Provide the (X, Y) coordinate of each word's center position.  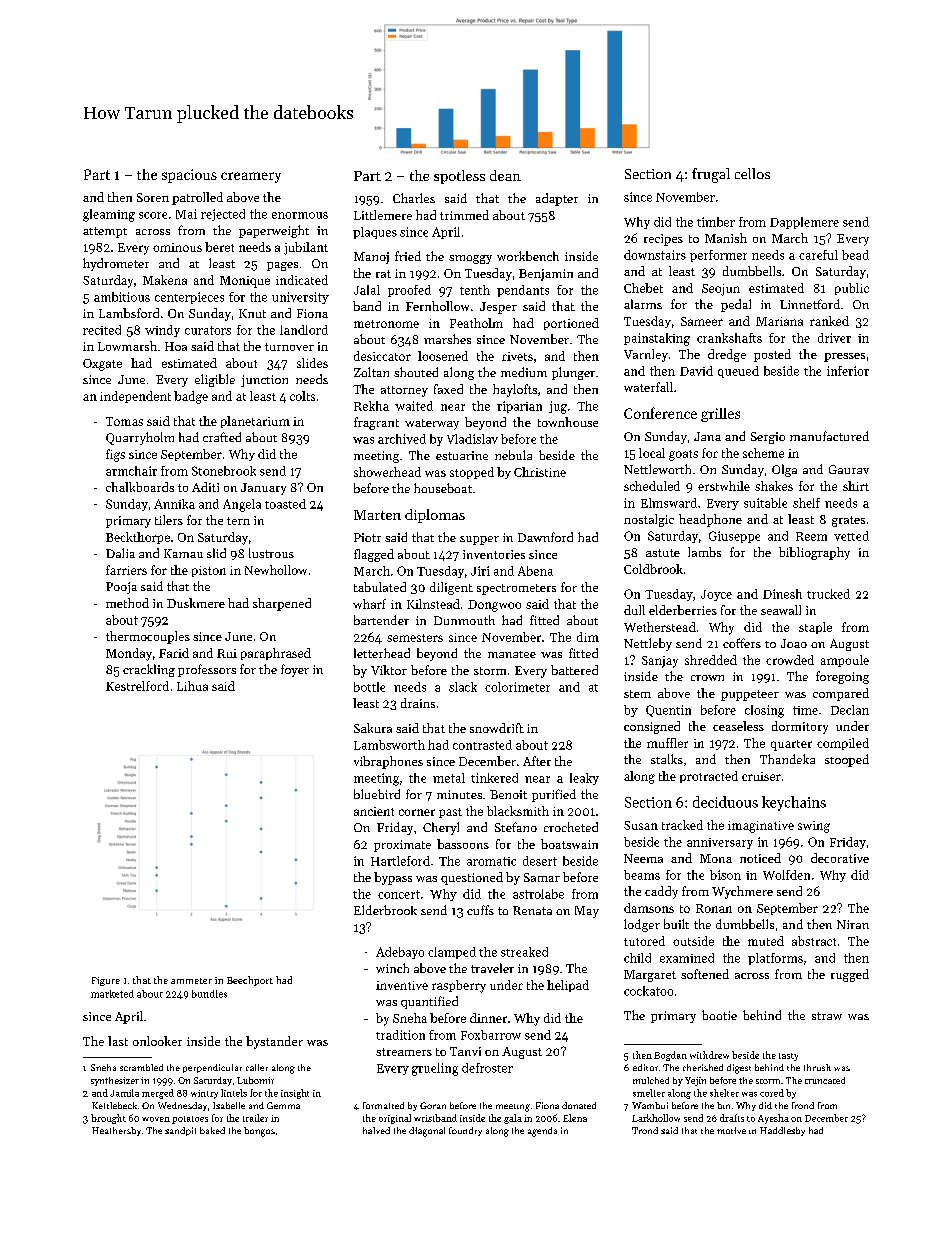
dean (505, 175)
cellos (752, 173)
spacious (189, 176)
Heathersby (116, 1131)
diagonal (427, 1132)
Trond (645, 1130)
